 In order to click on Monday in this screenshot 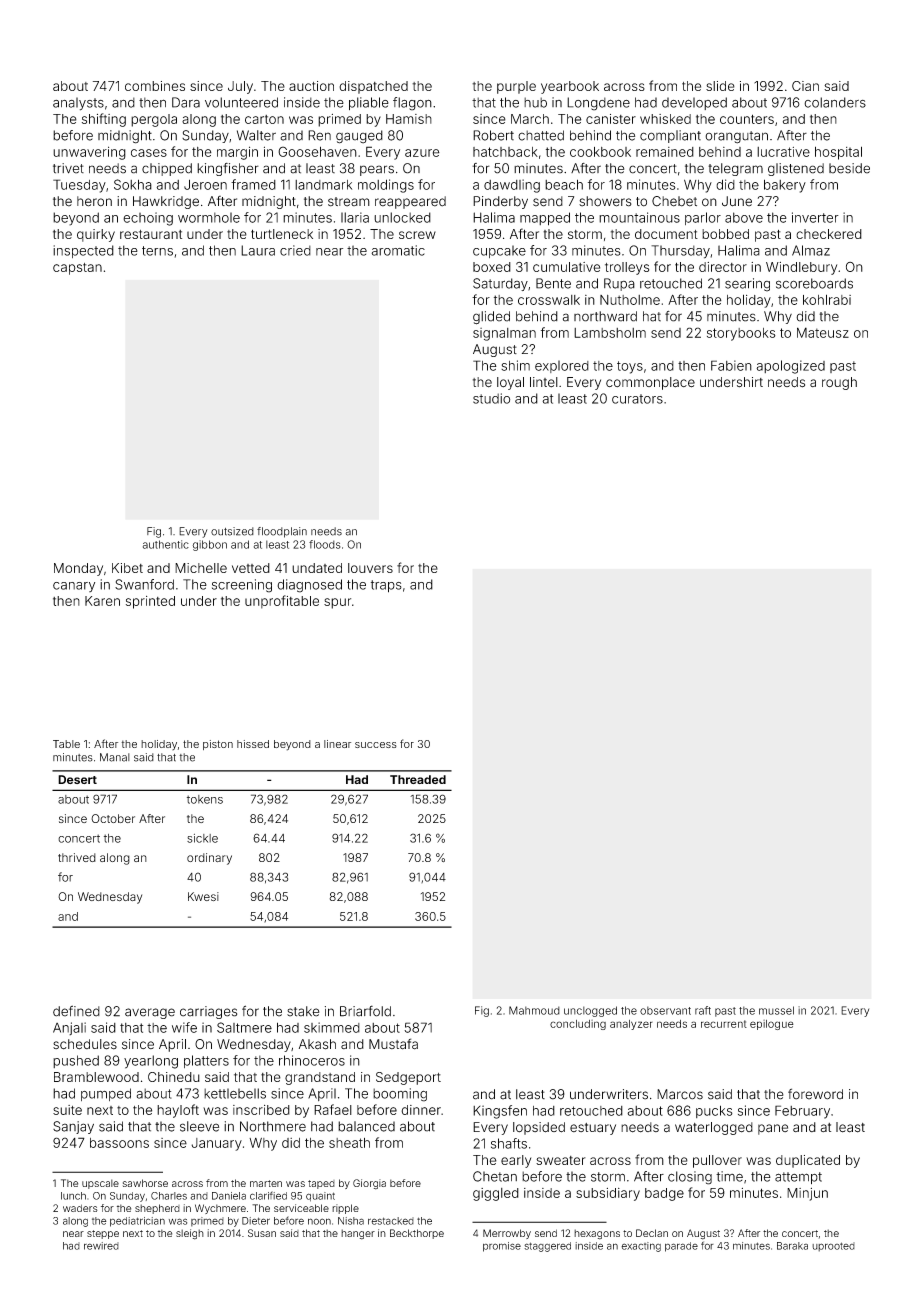, I will do `click(78, 569)`.
